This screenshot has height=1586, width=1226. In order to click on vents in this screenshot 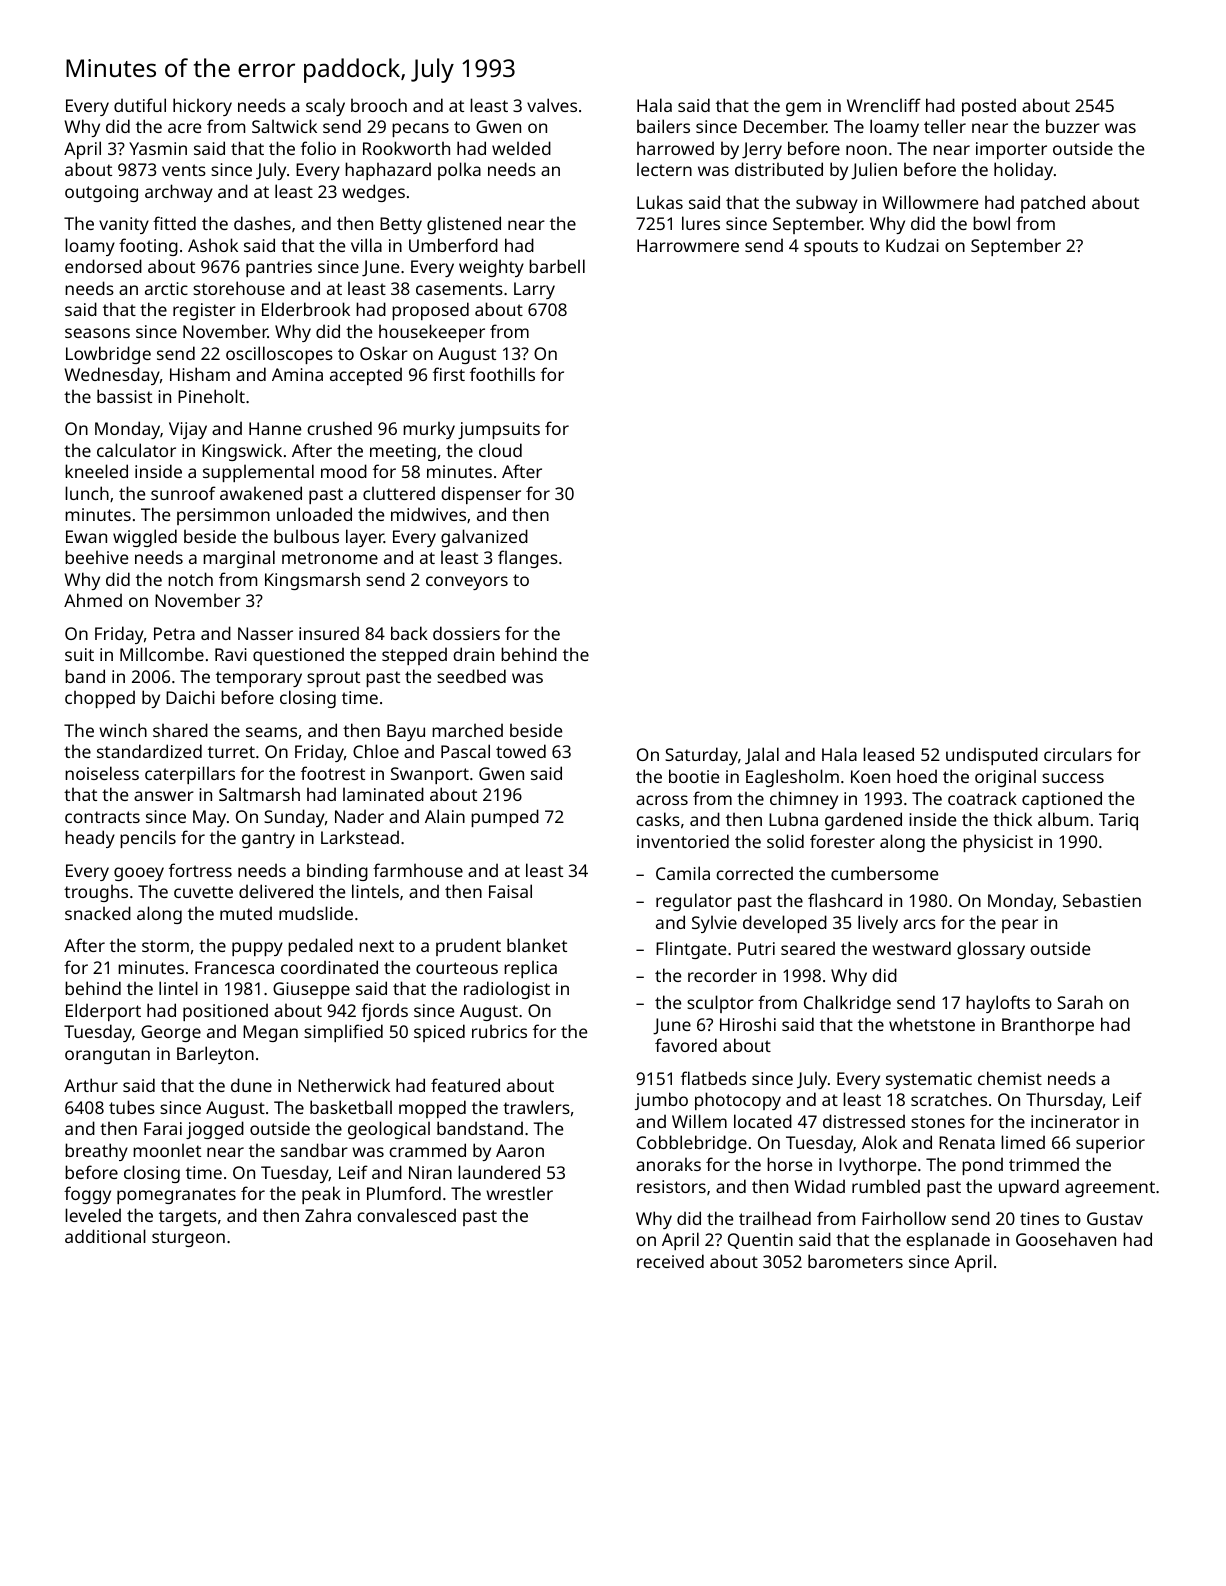, I will do `click(184, 170)`.
